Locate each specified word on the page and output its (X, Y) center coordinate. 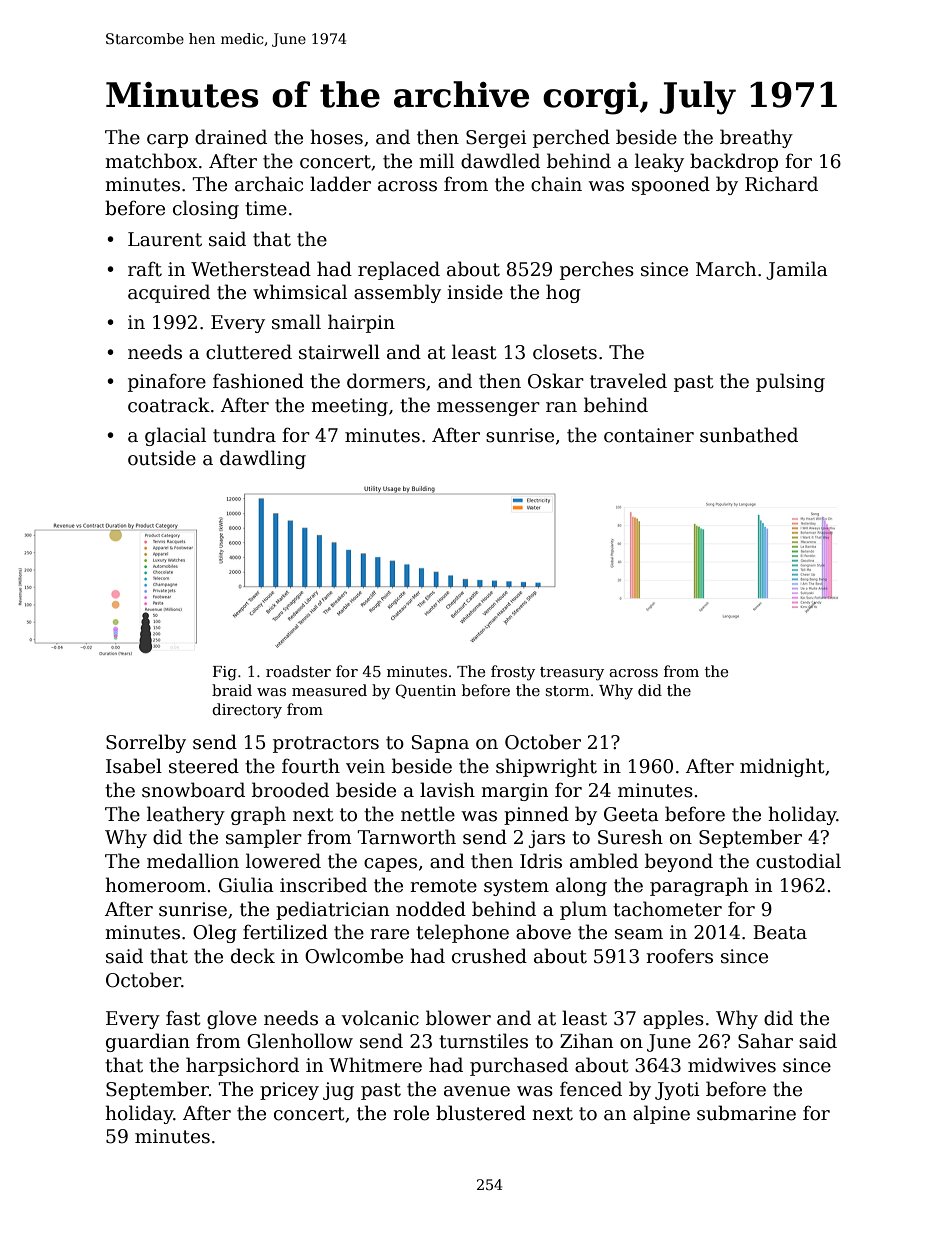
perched (571, 138)
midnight (782, 767)
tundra (244, 435)
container (649, 435)
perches (597, 270)
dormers (386, 381)
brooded (290, 790)
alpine (661, 1114)
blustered (481, 1113)
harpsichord (242, 1066)
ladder (340, 184)
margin (514, 792)
